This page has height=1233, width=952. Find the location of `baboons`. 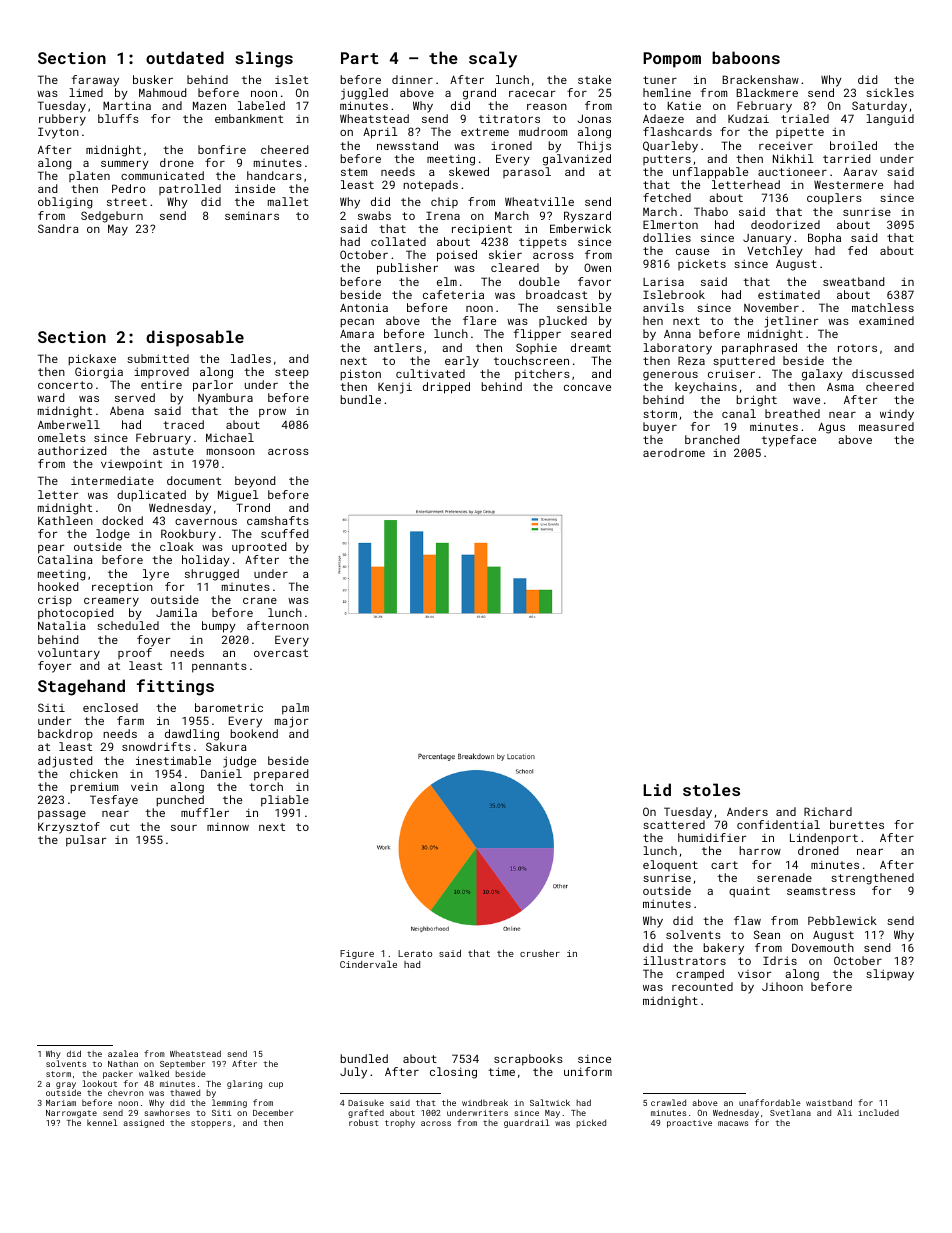

baboons is located at coordinates (746, 57).
